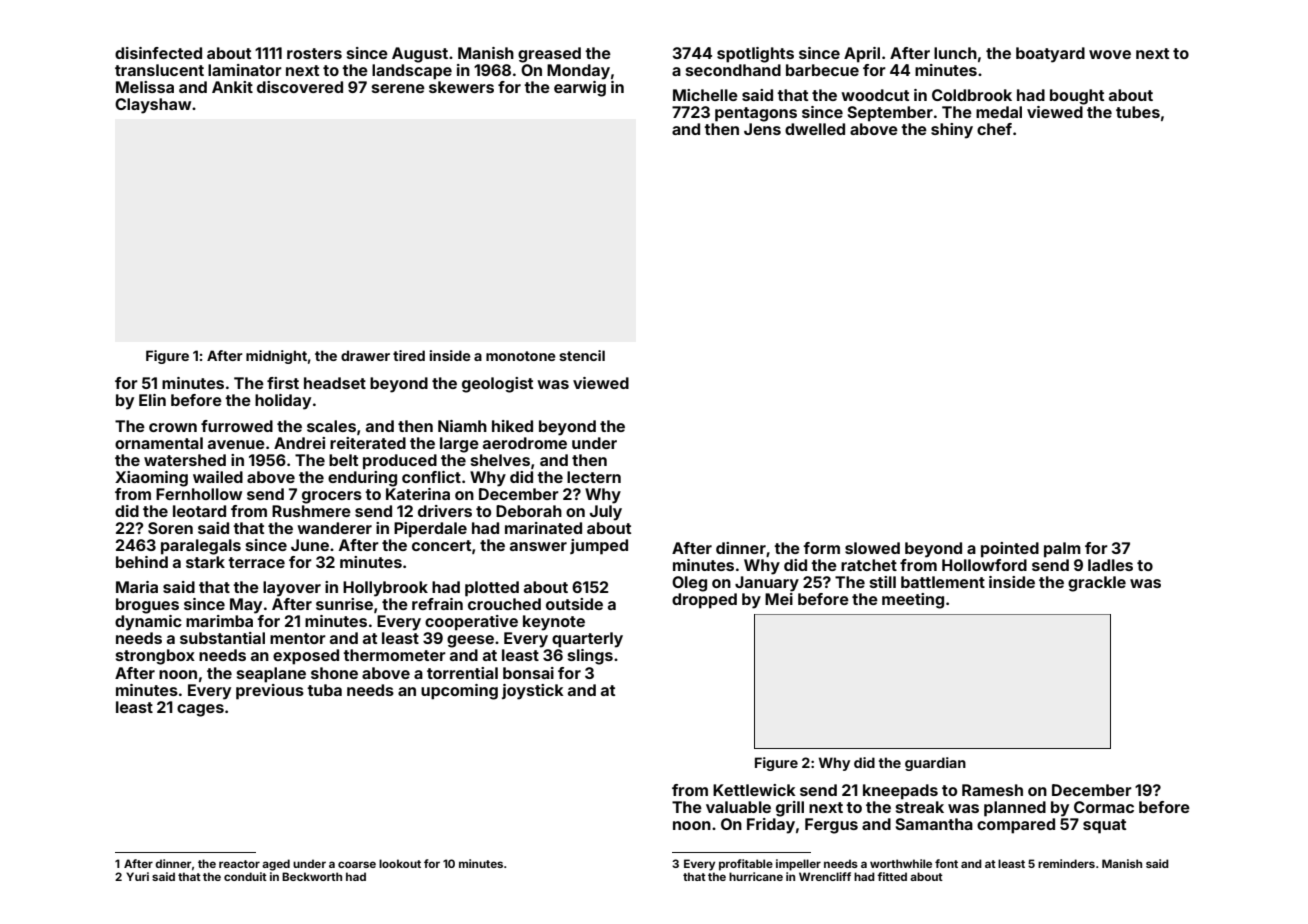  What do you see at coordinates (153, 106) in the image?
I see `Clayshaw` at bounding box center [153, 106].
